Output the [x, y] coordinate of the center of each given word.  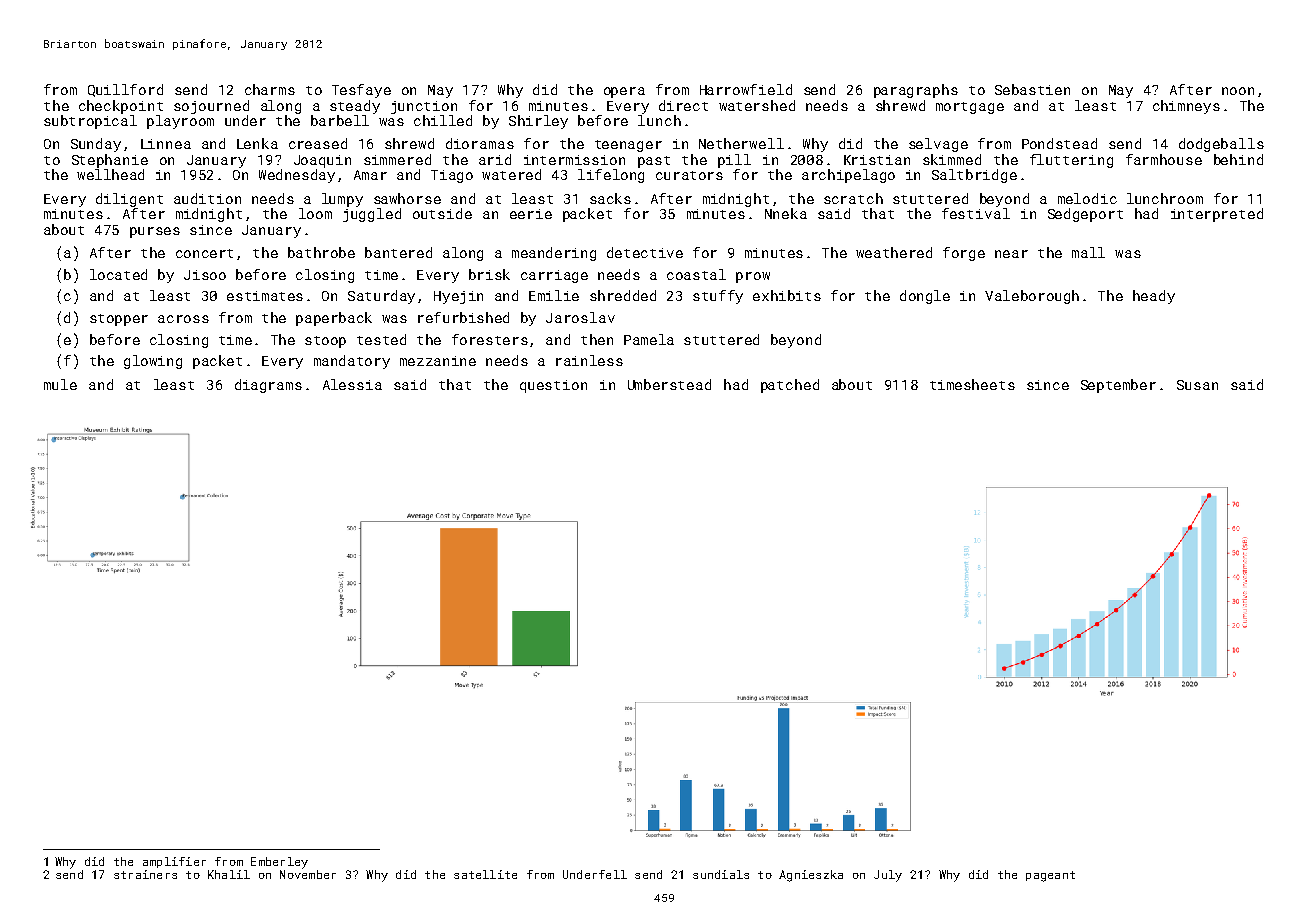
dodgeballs [1221, 145]
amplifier [174, 862]
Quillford [125, 90]
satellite [485, 874]
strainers [145, 874]
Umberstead [669, 384]
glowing [153, 362]
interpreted [1217, 215]
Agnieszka [811, 876]
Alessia [352, 384]
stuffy [718, 297]
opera [624, 92]
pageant [1050, 876]
